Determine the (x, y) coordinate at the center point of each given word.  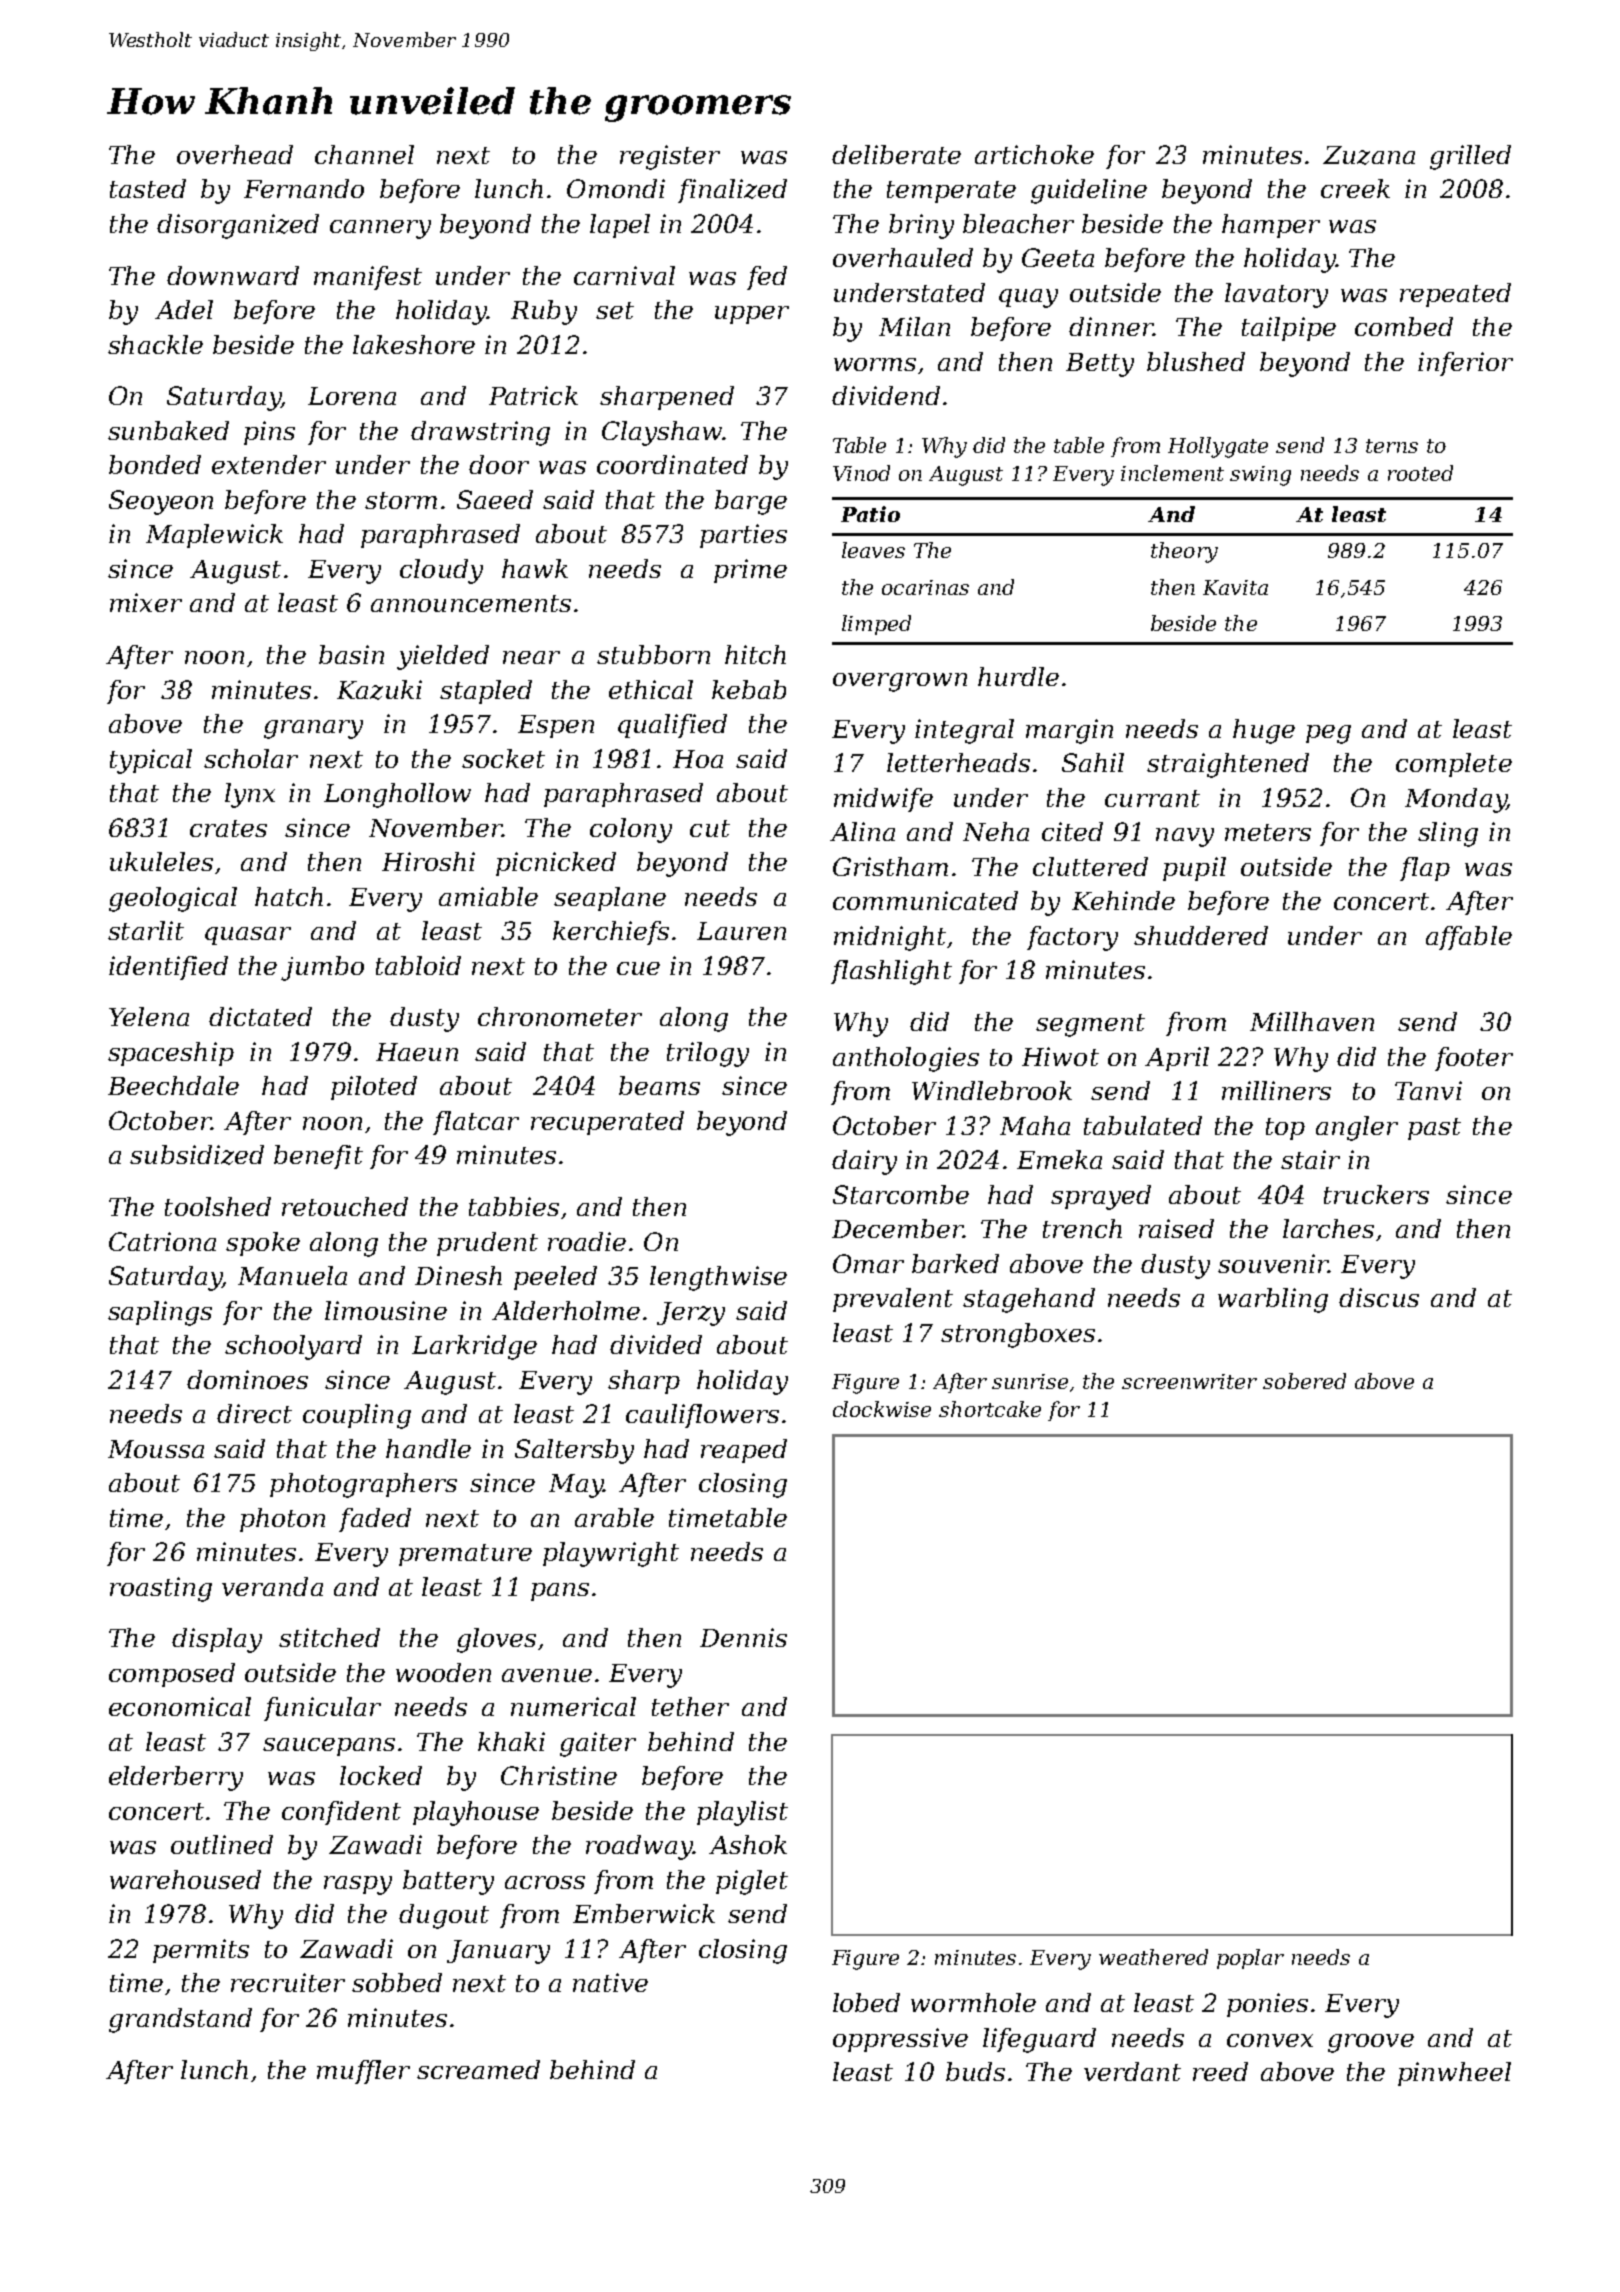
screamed (478, 2069)
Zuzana (1369, 155)
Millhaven (1312, 1021)
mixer (146, 602)
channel (364, 154)
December (897, 1228)
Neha (996, 831)
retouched (345, 1206)
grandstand (180, 2020)
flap (1425, 869)
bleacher (1018, 223)
